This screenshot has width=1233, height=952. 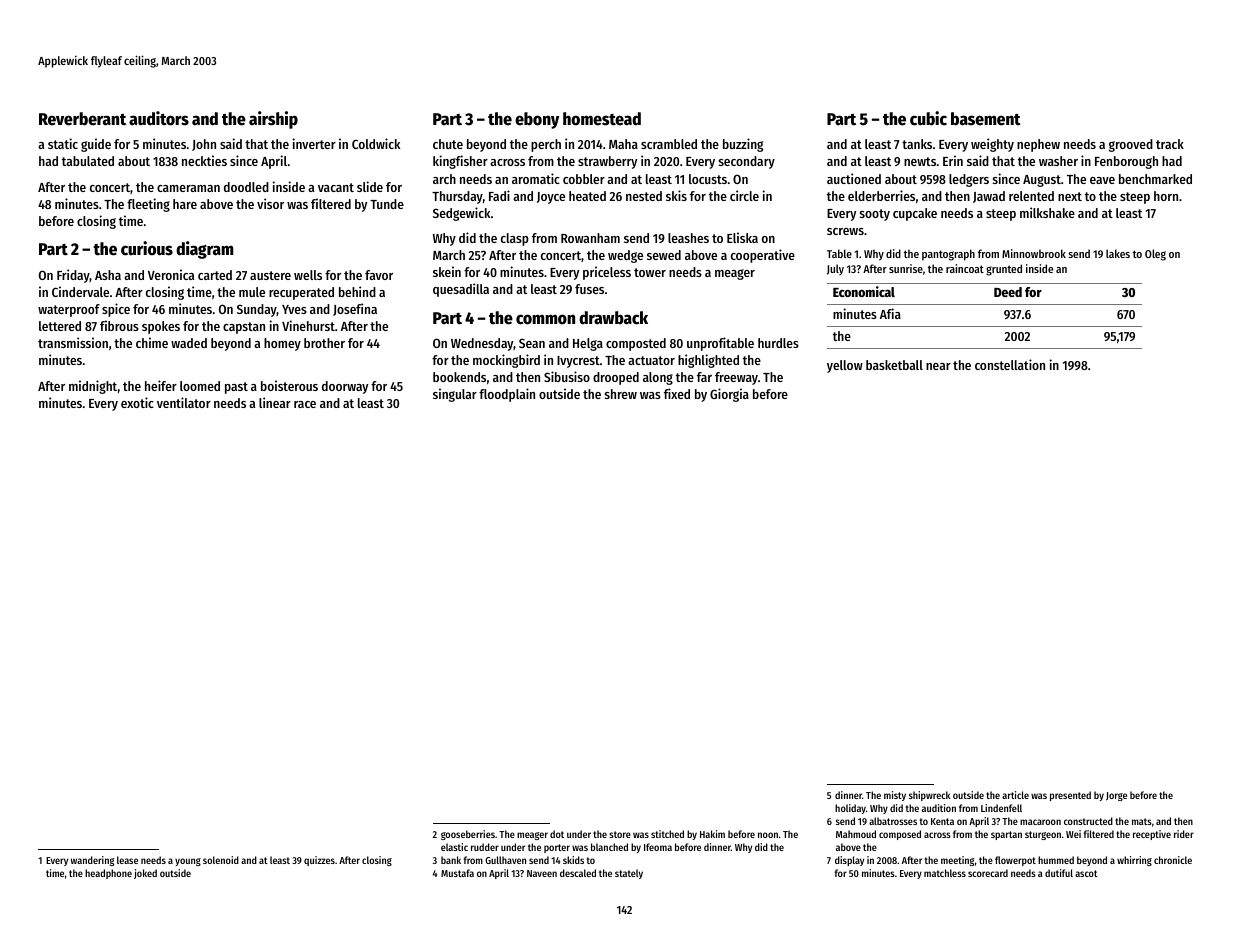 What do you see at coordinates (1010, 364) in the screenshot?
I see `constellation` at bounding box center [1010, 364].
